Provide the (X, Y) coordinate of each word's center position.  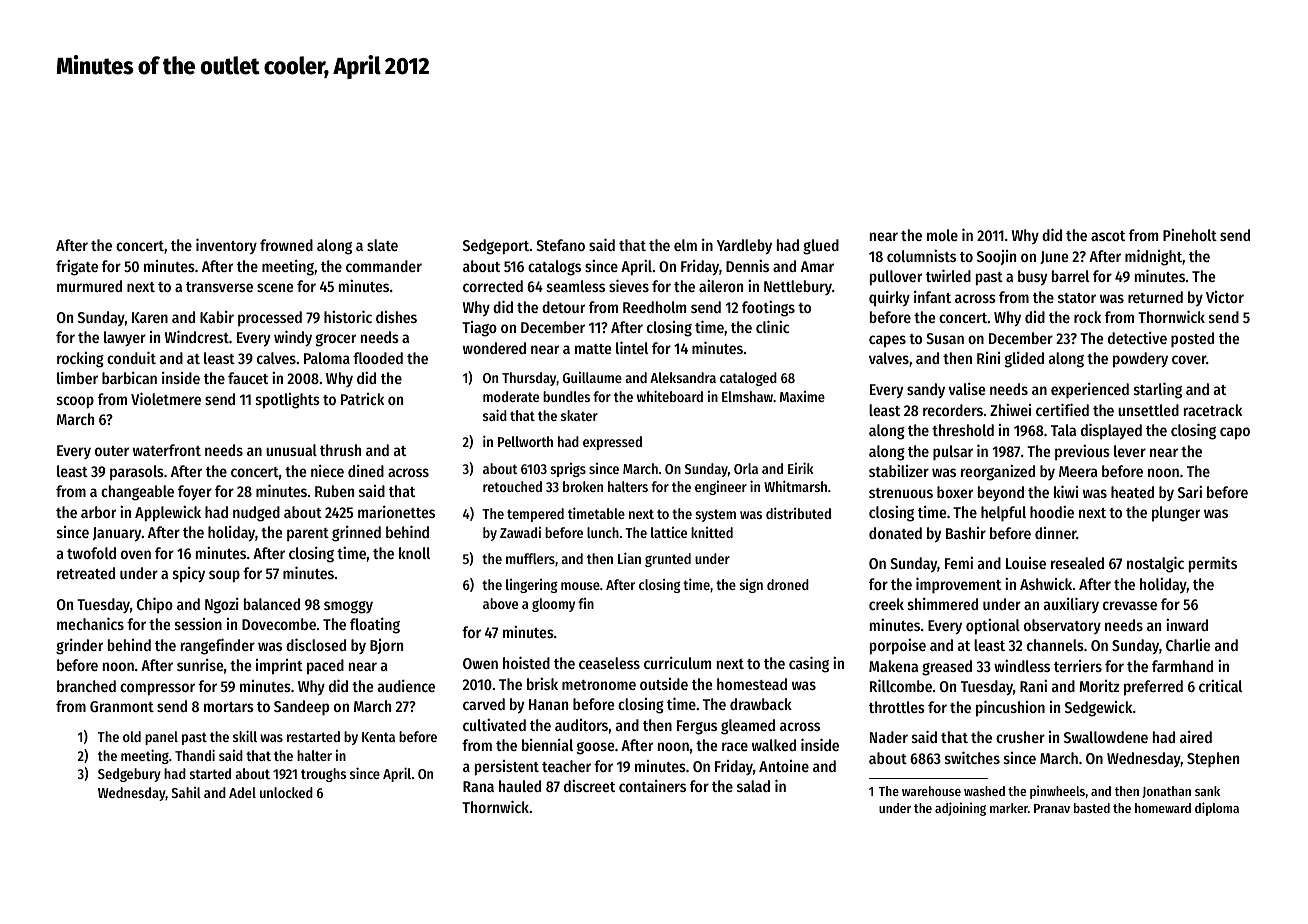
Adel (242, 792)
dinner (1056, 533)
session (198, 624)
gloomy (553, 605)
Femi (959, 562)
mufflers (530, 558)
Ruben (334, 491)
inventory (226, 246)
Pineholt (1190, 234)
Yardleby (744, 246)
